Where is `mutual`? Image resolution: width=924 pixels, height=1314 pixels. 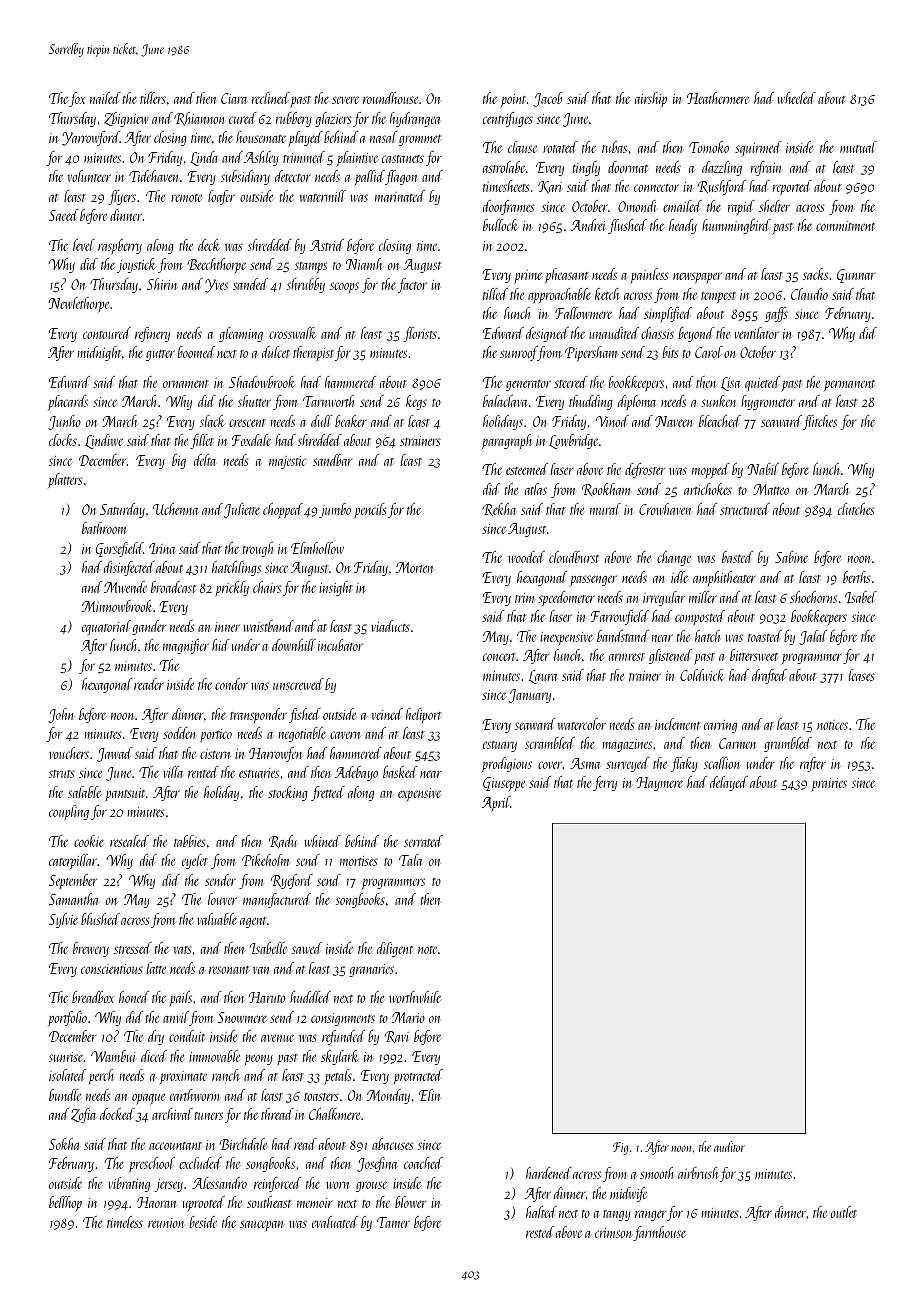 mutual is located at coordinates (858, 147).
